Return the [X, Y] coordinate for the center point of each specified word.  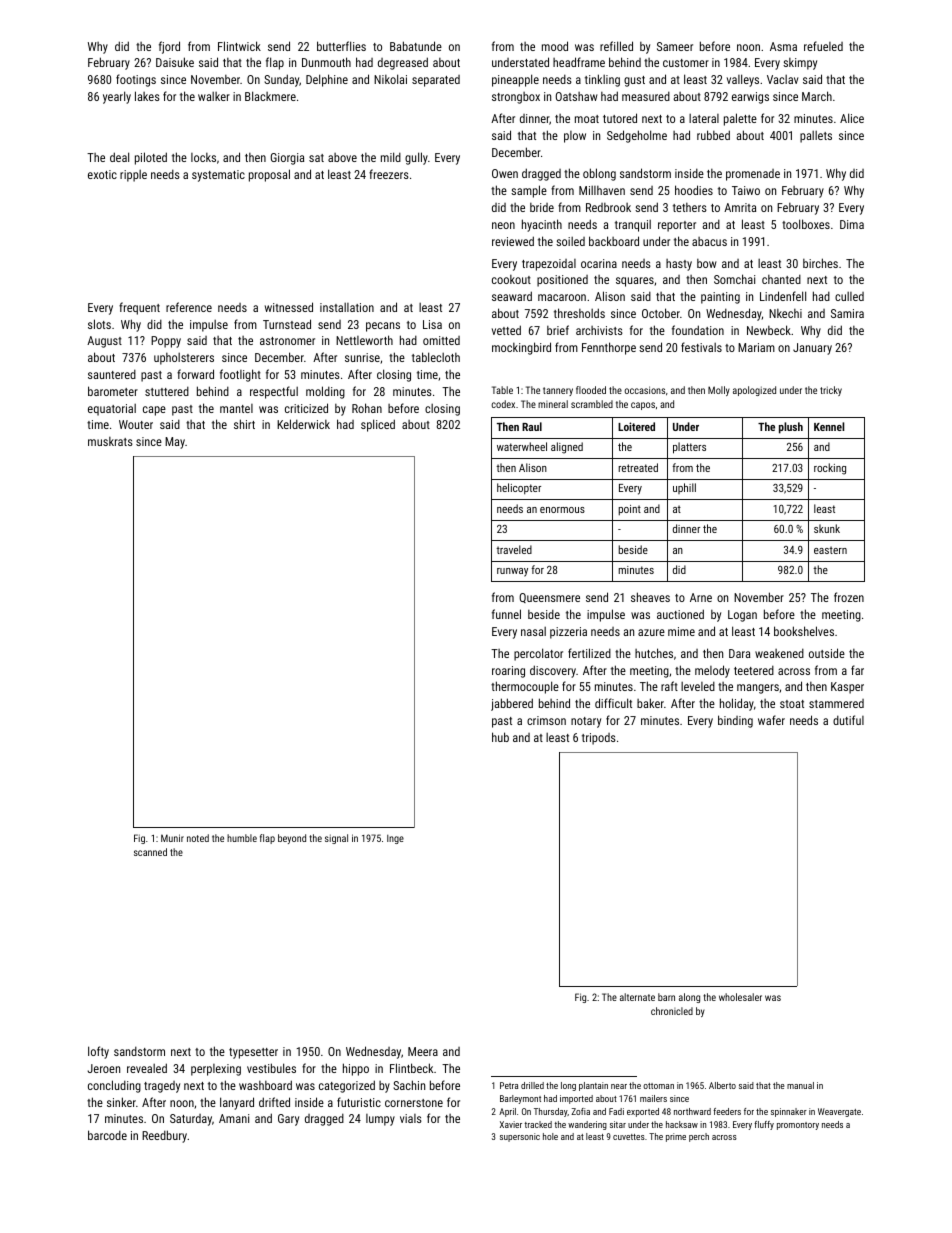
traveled [514, 549]
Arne [701, 597]
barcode [107, 1135]
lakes [147, 96]
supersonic [520, 1137]
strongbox [516, 98]
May [175, 443]
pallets [816, 137]
